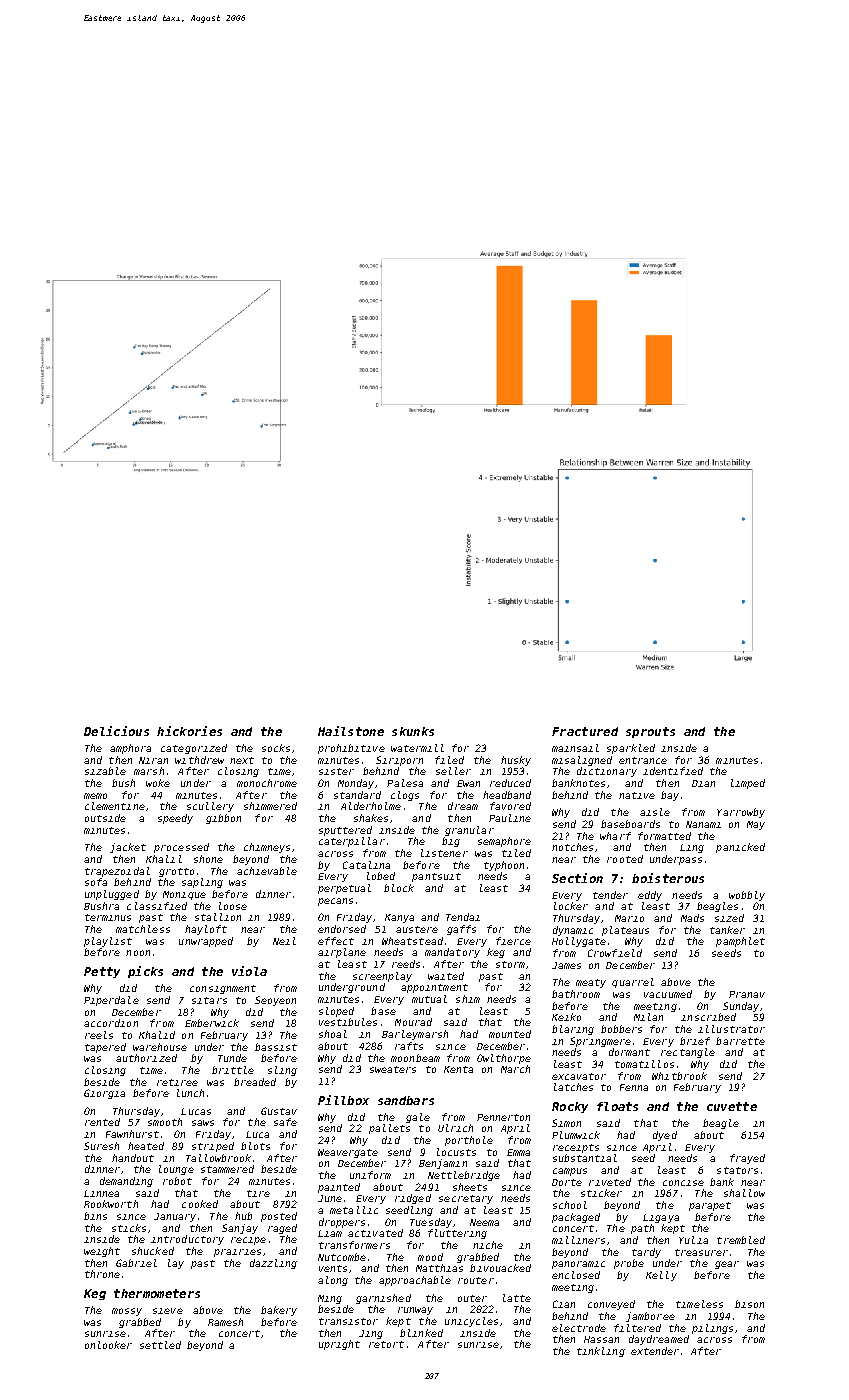 The image size is (849, 1400). What do you see at coordinates (116, 731) in the document?
I see `Delicious` at bounding box center [116, 731].
